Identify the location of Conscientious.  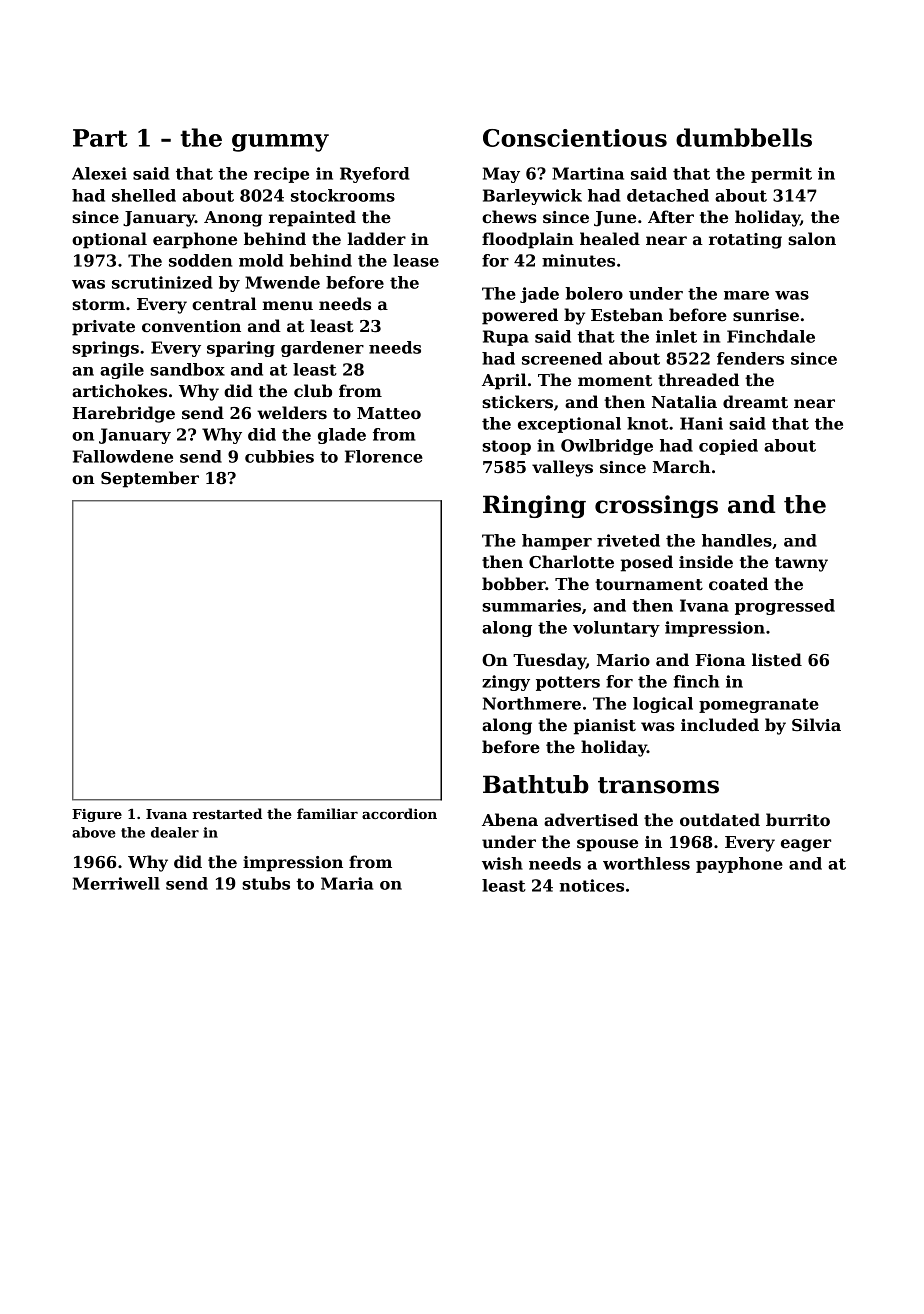
(575, 138).
